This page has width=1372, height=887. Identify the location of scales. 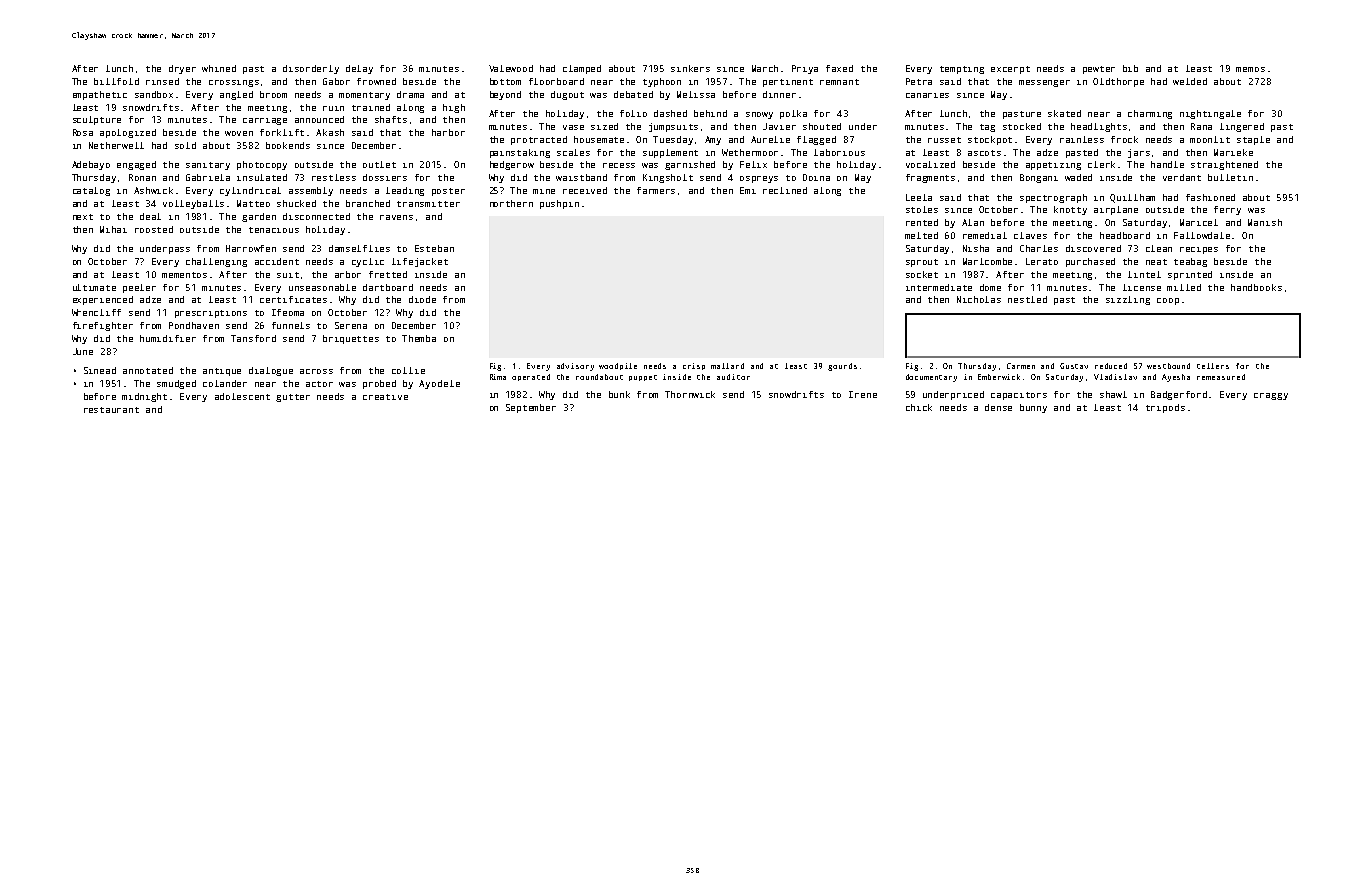
(573, 152).
